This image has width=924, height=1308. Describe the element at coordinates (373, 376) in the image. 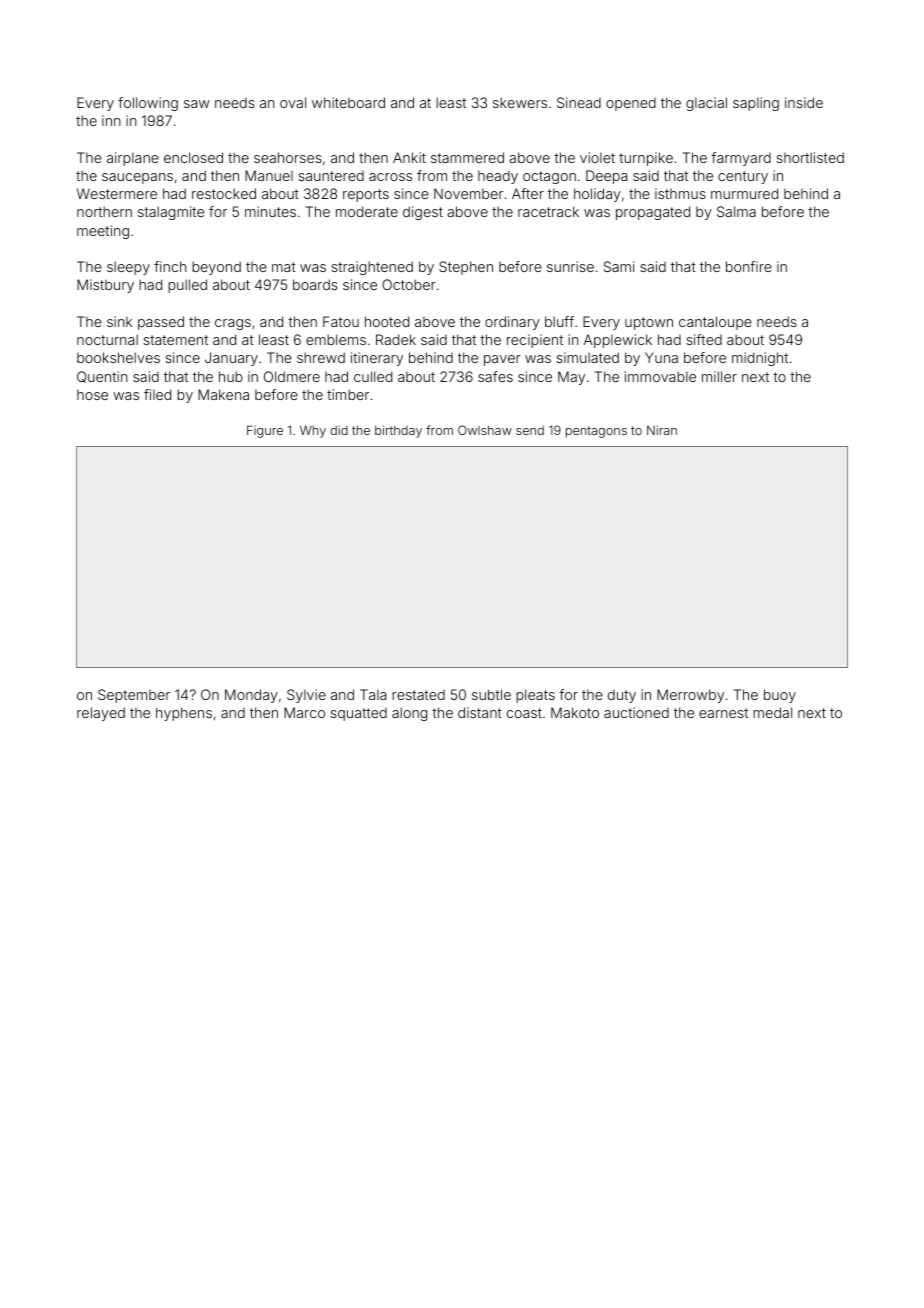

I see `culled` at that location.
